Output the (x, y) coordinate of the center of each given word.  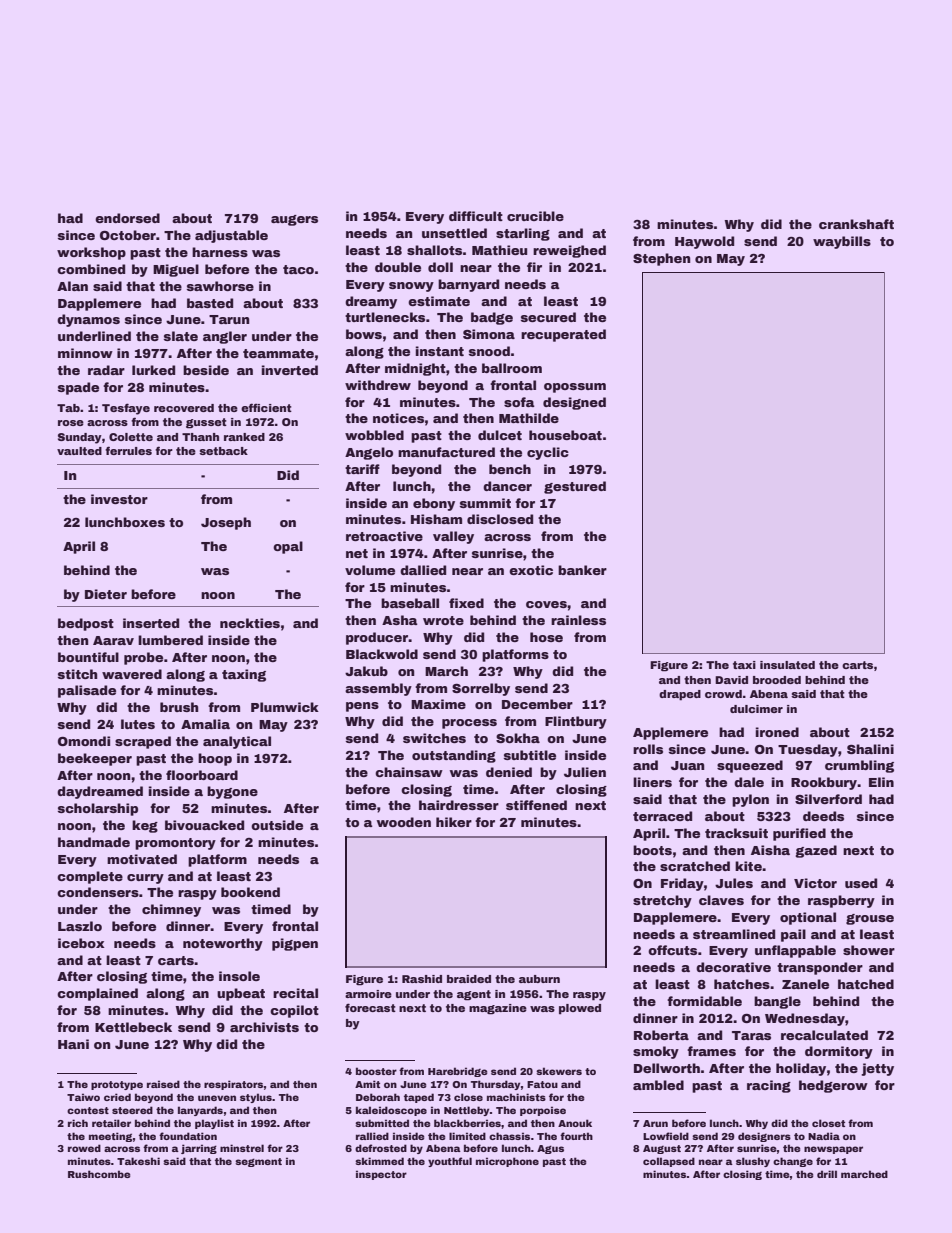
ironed (777, 732)
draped (680, 695)
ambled (658, 1085)
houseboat (565, 435)
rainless (578, 620)
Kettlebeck (133, 1027)
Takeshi (138, 1161)
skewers (559, 1071)
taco (298, 269)
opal (288, 547)
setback (223, 451)
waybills (842, 242)
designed (574, 403)
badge (492, 318)
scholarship (98, 809)
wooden (404, 822)
